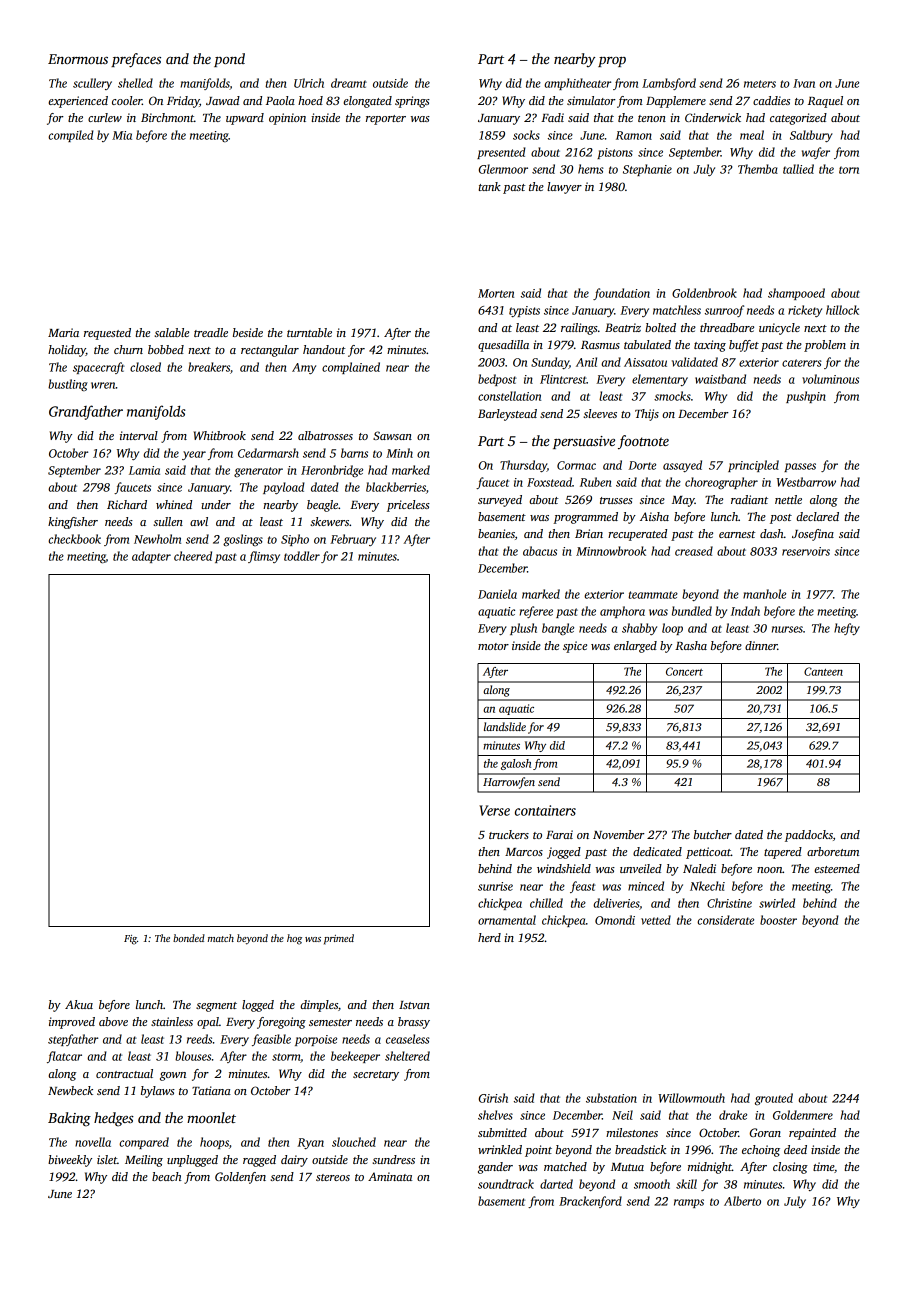  What do you see at coordinates (240, 1178) in the image?
I see `Goldenfen` at bounding box center [240, 1178].
